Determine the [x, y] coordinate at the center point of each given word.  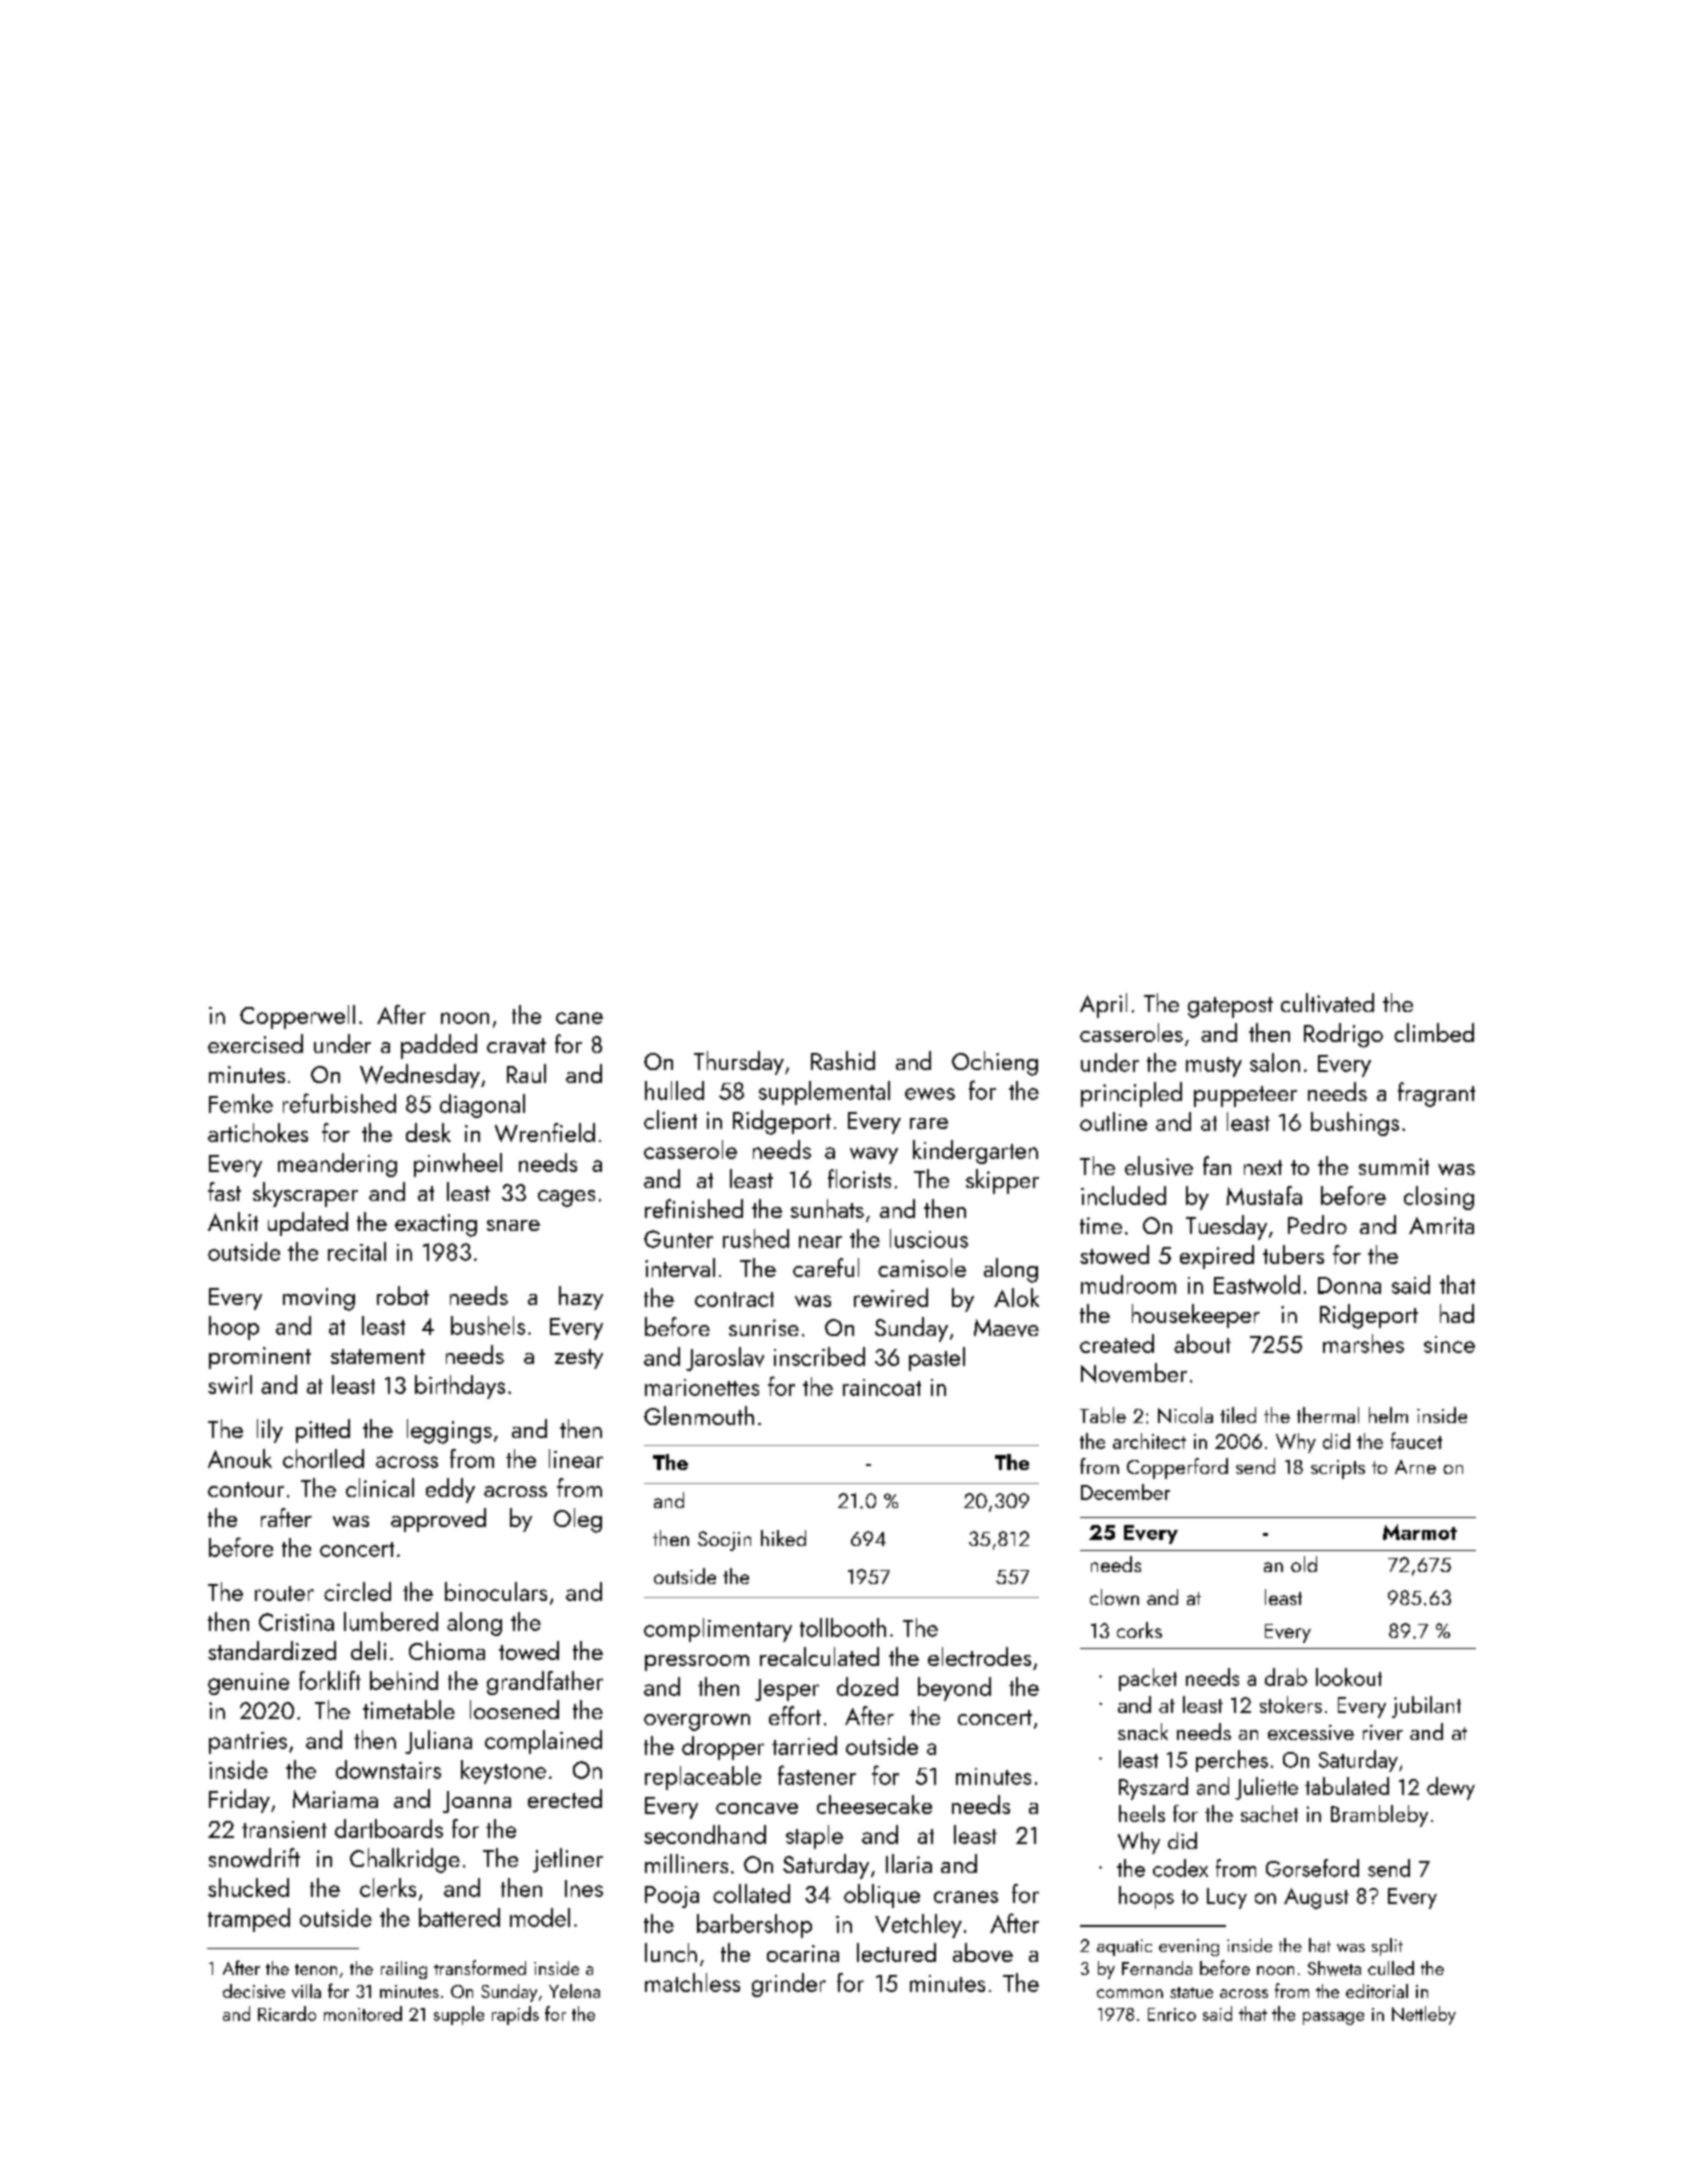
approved [438, 1520]
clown [1114, 1597]
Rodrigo [1343, 1035]
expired [1217, 1257]
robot [403, 1295]
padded [439, 1046]
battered [459, 1917]
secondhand [705, 1834]
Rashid [843, 1060]
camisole [922, 1267]
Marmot [1420, 1532]
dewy [1451, 1788]
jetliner [568, 1860]
